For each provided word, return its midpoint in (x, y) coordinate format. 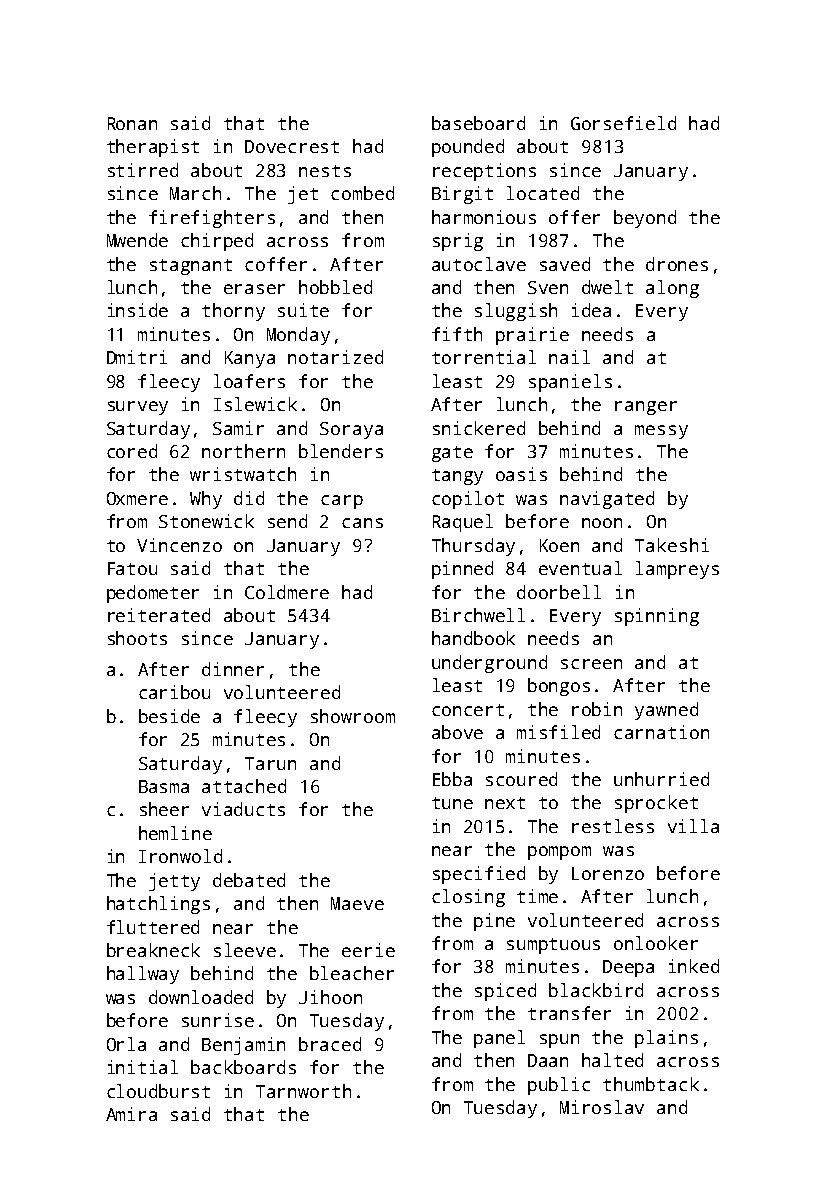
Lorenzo (608, 873)
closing (468, 898)
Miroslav (602, 1107)
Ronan (132, 123)
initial (143, 1067)
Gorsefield (623, 123)
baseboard (478, 123)
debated (249, 880)
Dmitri (137, 357)
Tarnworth (303, 1091)
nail (569, 357)
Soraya (351, 430)
